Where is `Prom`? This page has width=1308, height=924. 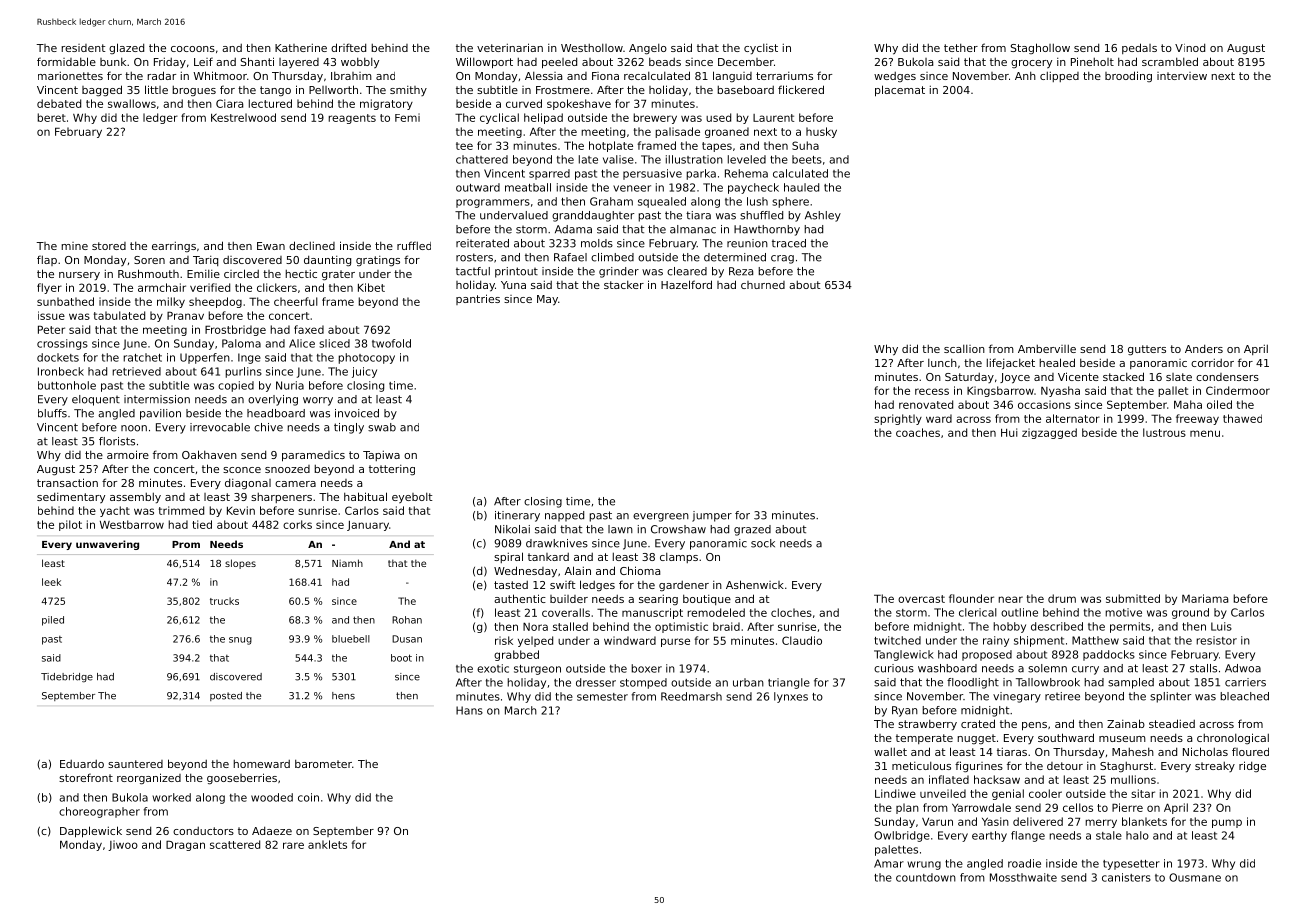 Prom is located at coordinates (186, 544).
